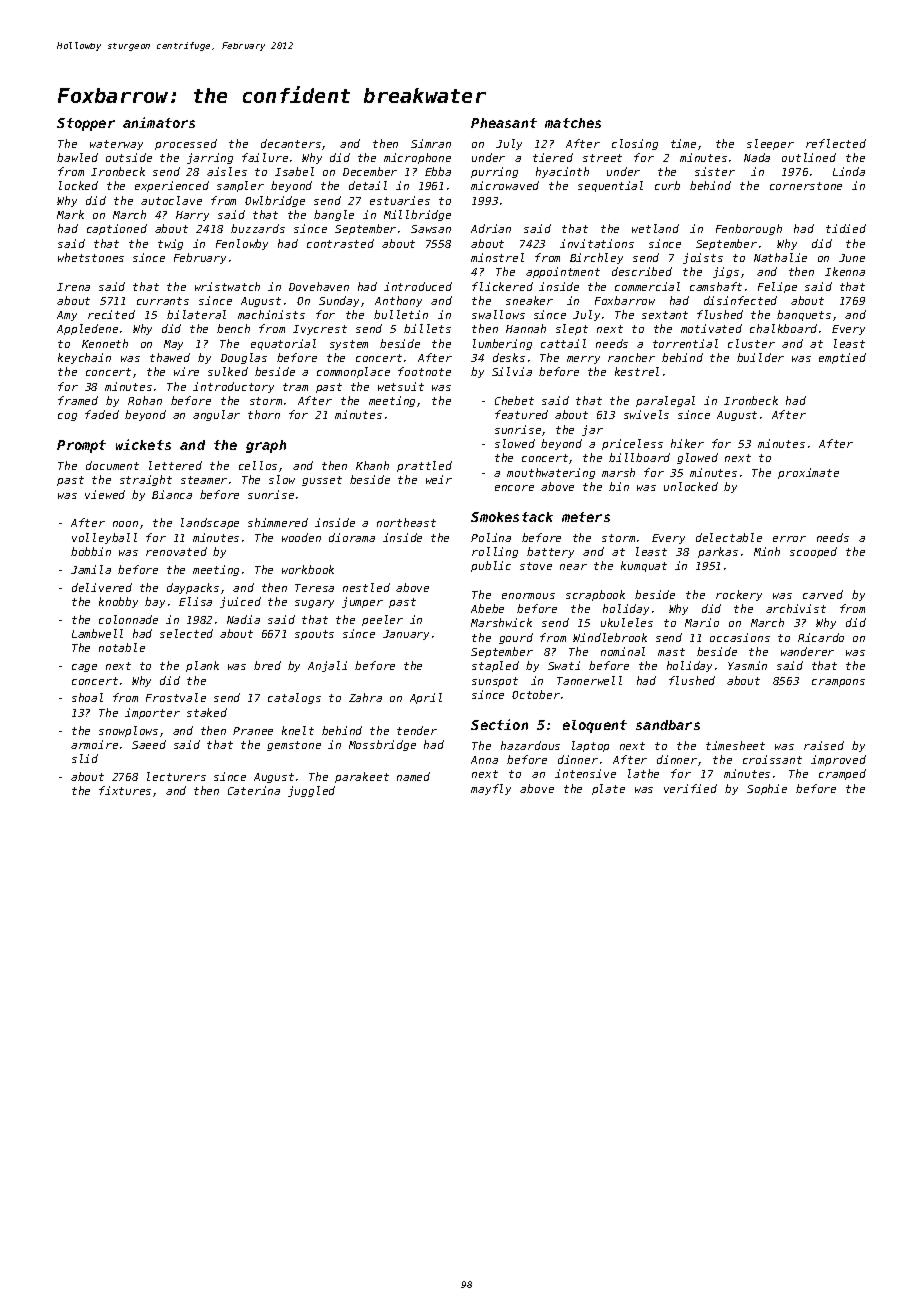 This screenshot has width=924, height=1308. Describe the element at coordinates (671, 652) in the screenshot. I see `mast` at that location.
